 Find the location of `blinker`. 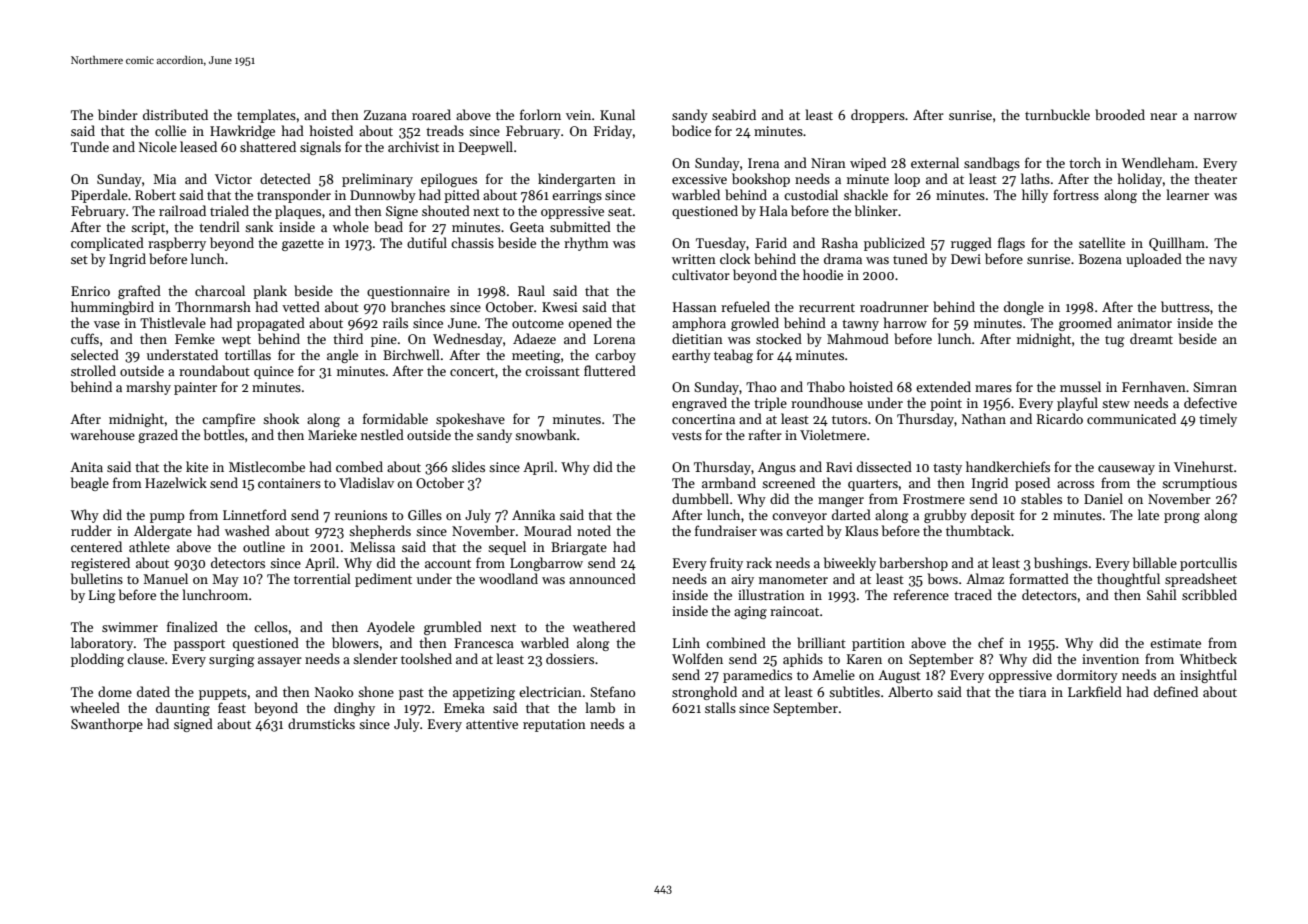

blinker is located at coordinates (876, 210).
